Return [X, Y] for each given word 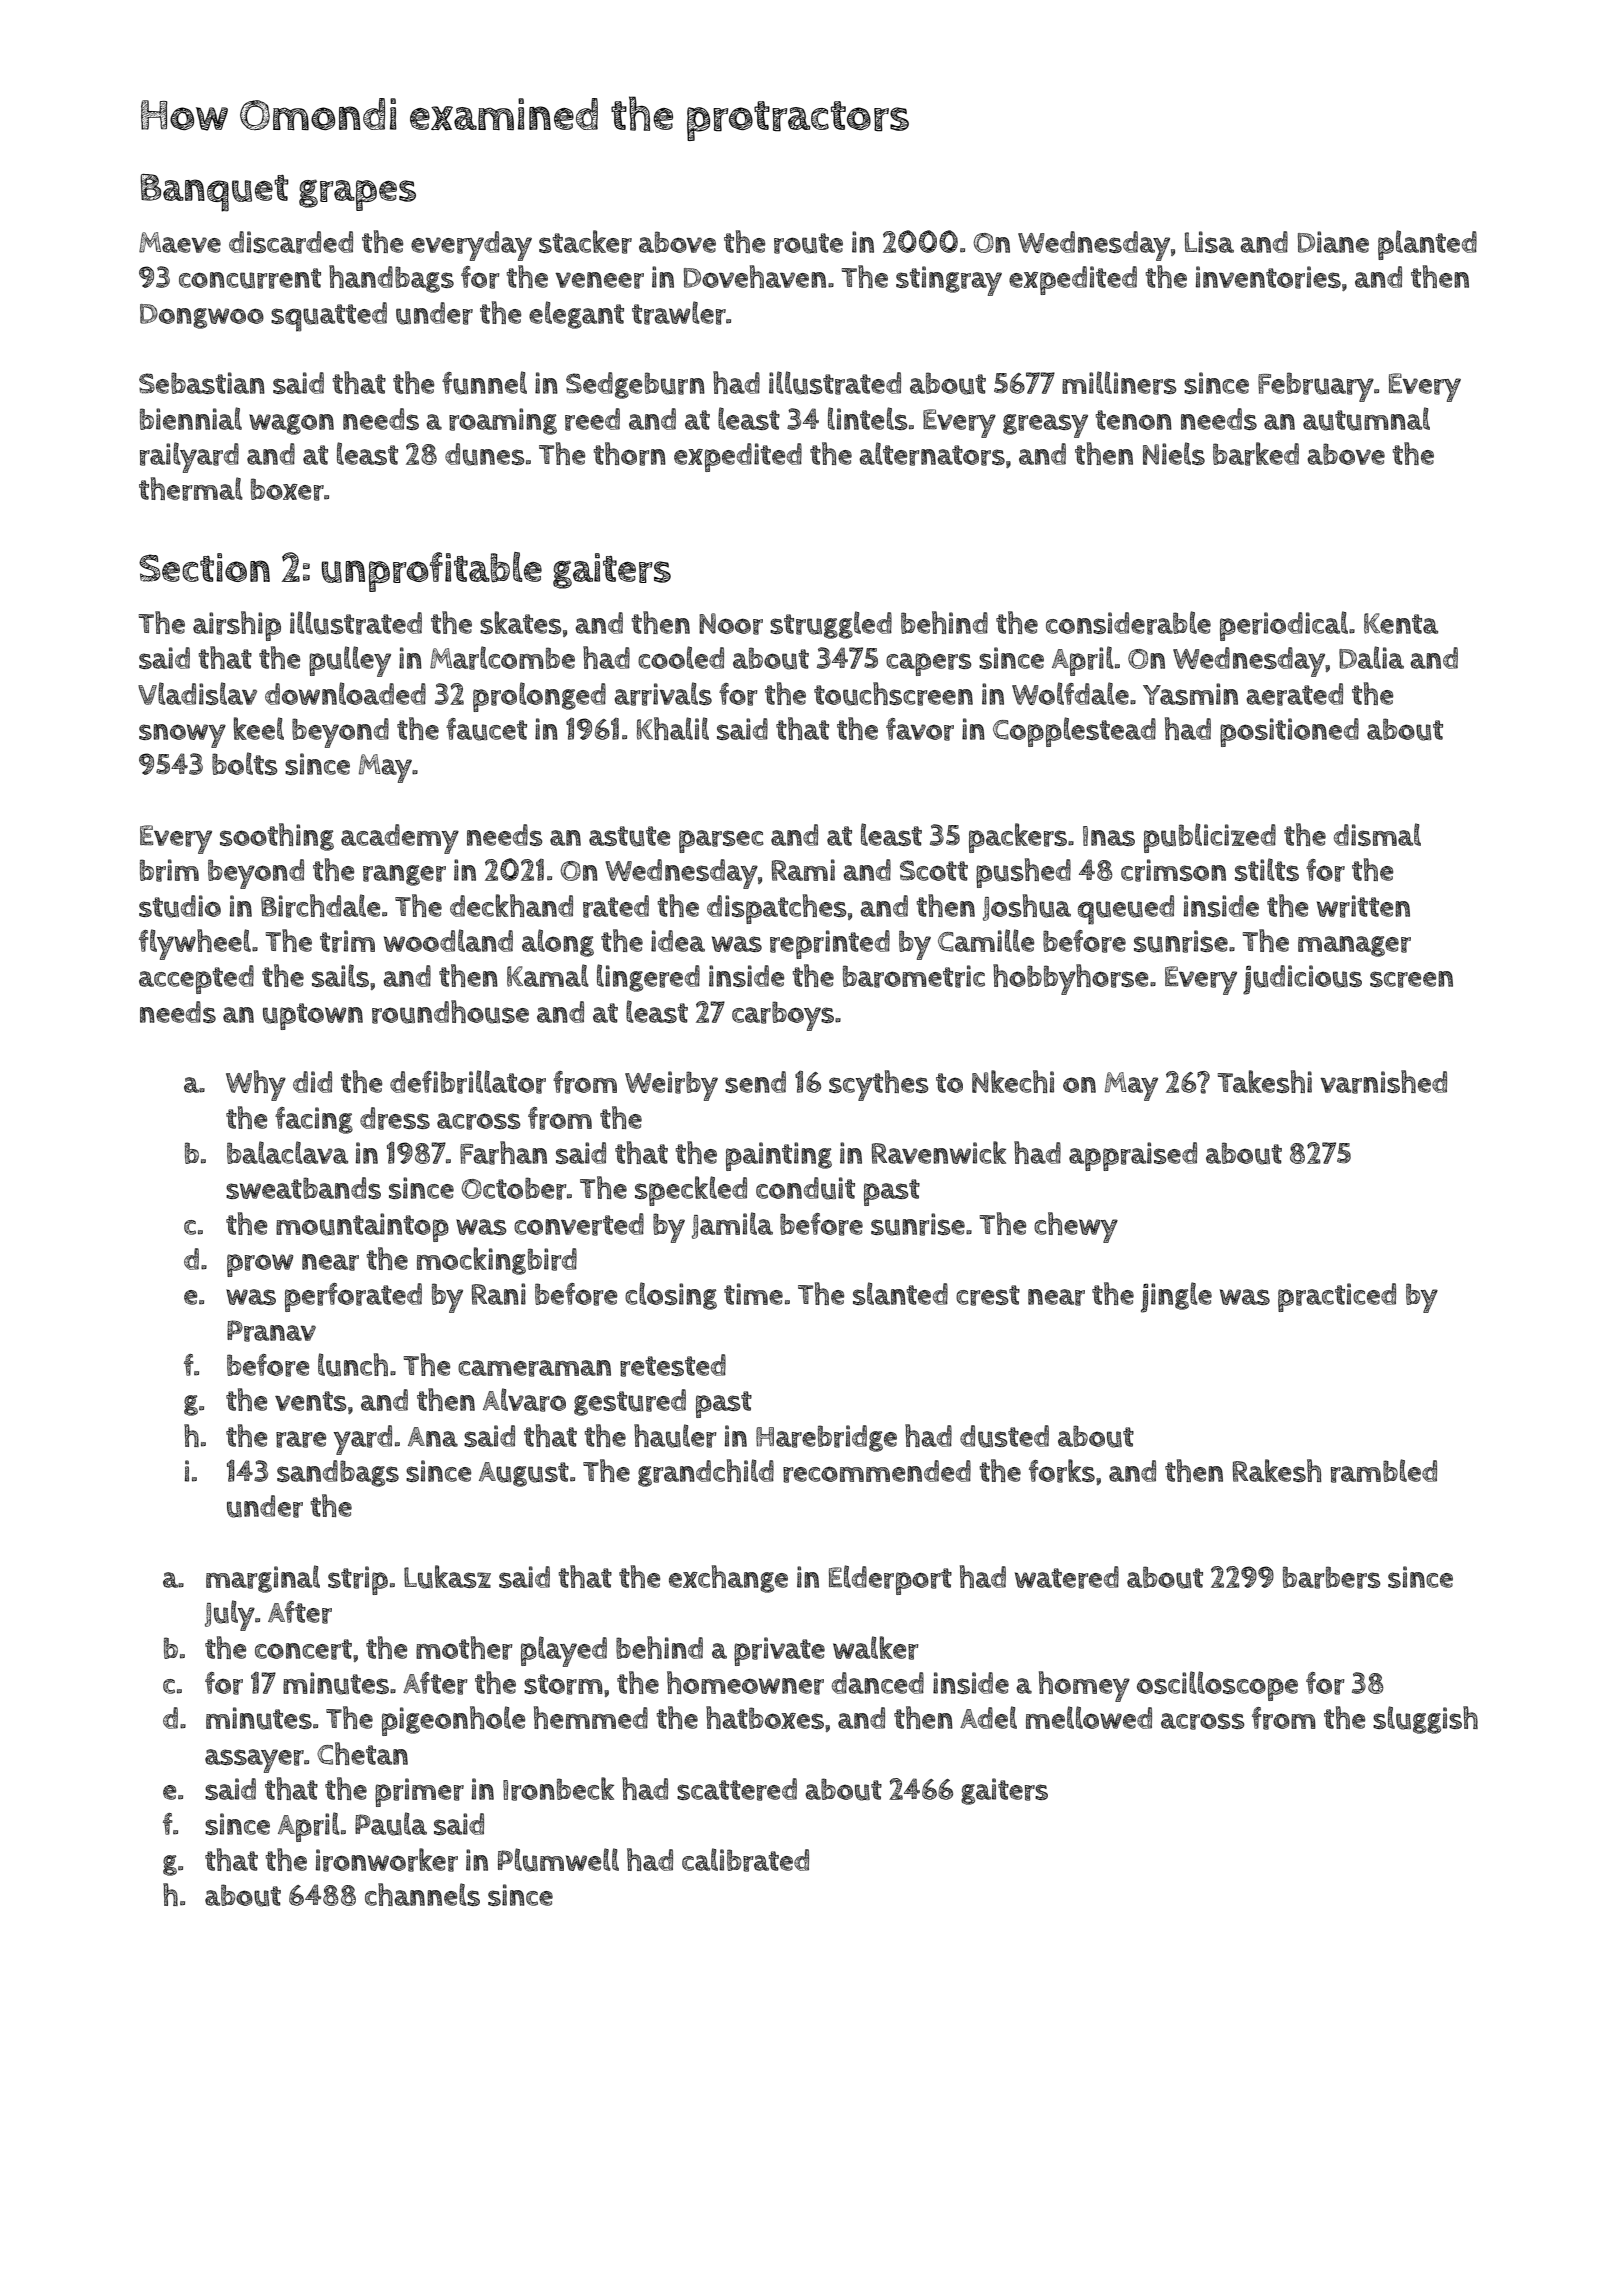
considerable [1128, 623]
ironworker [387, 1860]
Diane [1333, 242]
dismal [1377, 834]
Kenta [1401, 623]
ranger [404, 875]
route [808, 243]
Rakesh [1277, 1470]
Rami [803, 870]
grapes [357, 195]
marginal [263, 1579]
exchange [728, 1579]
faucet [486, 729]
